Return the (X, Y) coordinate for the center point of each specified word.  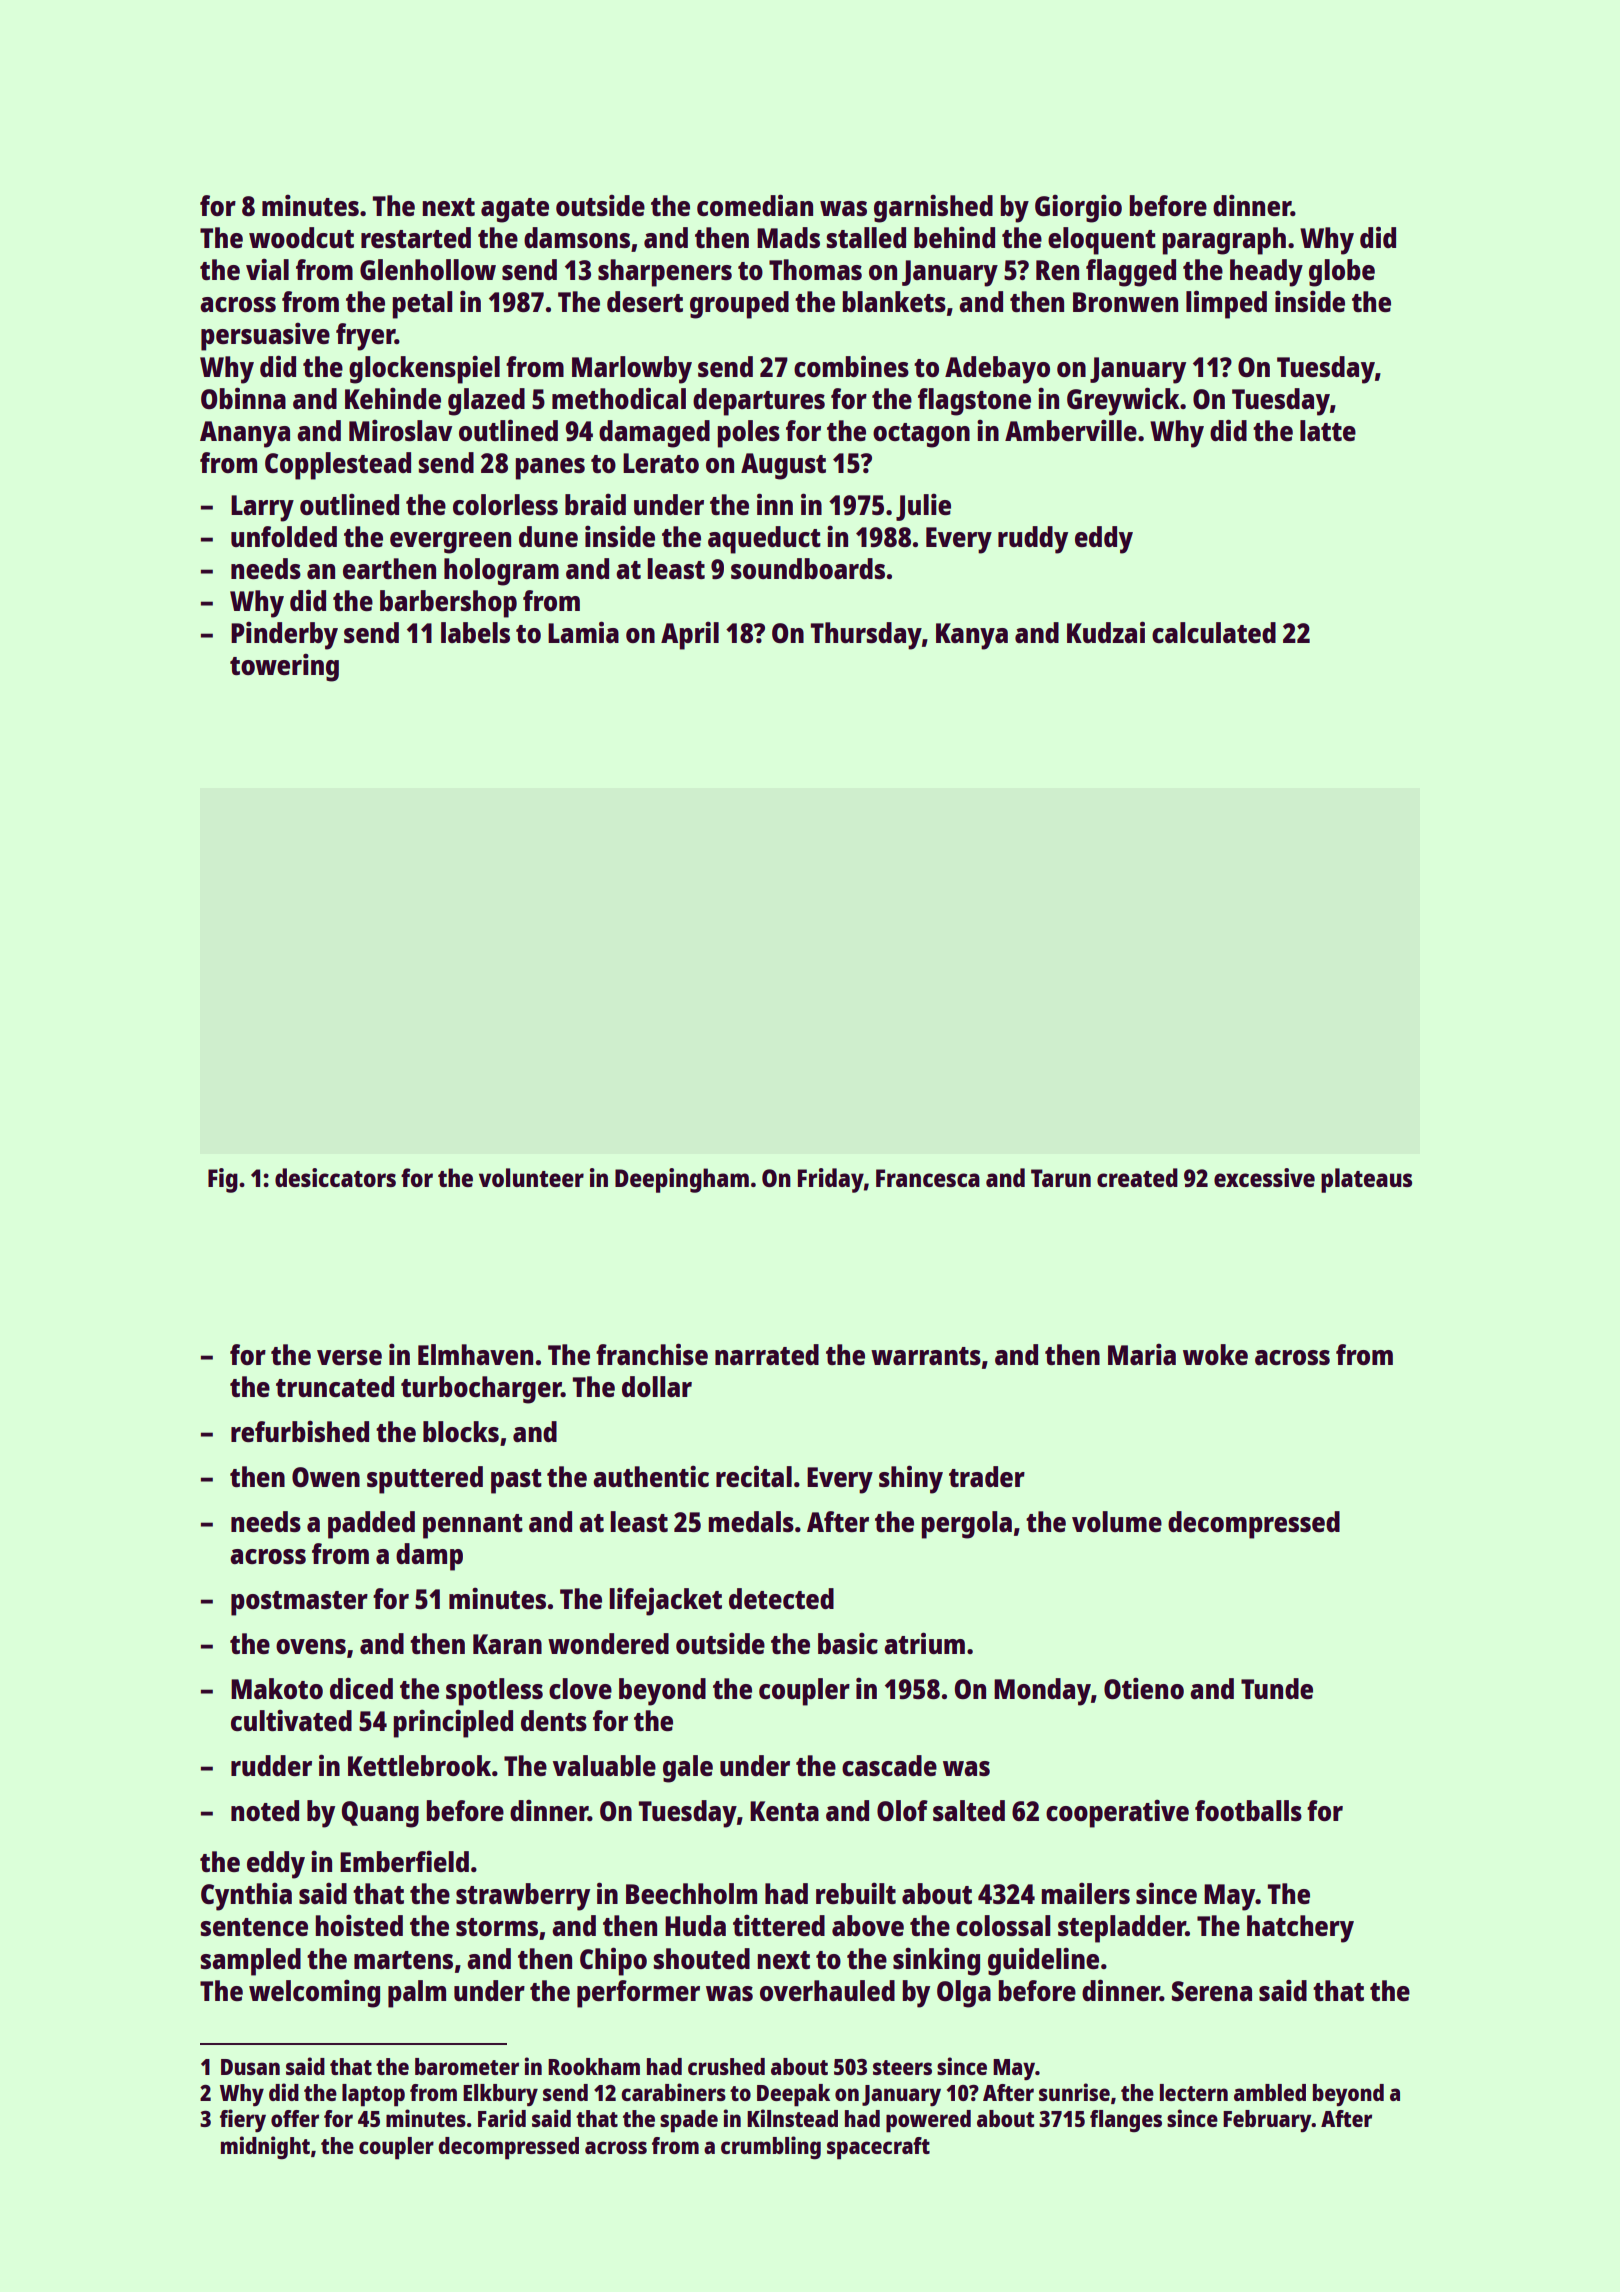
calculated (1214, 632)
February (1267, 2121)
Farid (502, 2118)
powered (928, 2121)
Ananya (245, 434)
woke (1215, 1354)
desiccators (335, 1177)
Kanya (972, 636)
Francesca (928, 1178)
